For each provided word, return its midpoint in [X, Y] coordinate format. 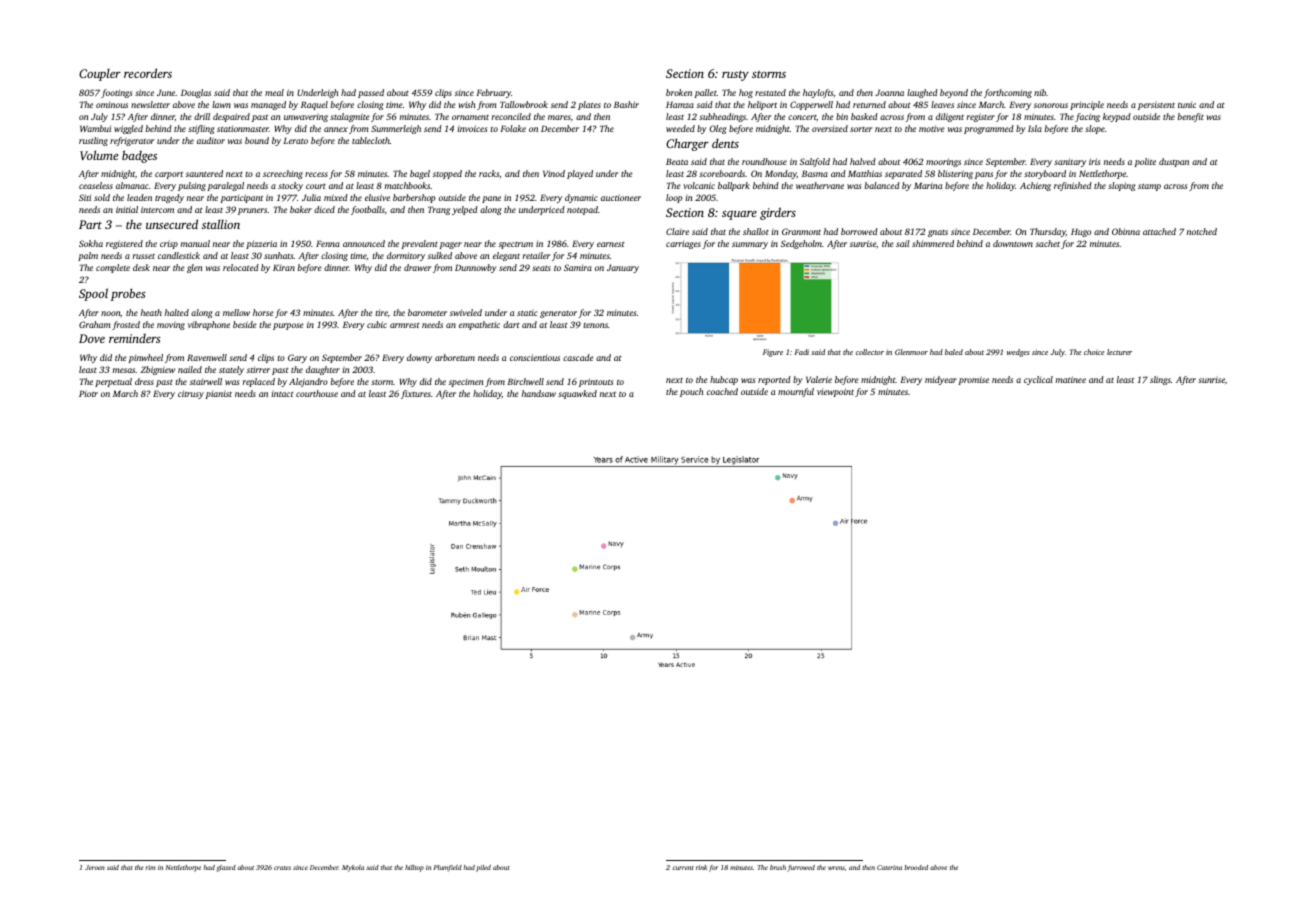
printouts [596, 382]
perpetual [113, 382]
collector [870, 352]
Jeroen [95, 867]
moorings [943, 162]
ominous [112, 104]
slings [1160, 380]
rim [150, 867]
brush [778, 867]
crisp [169, 245]
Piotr [88, 393]
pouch [691, 392]
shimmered [933, 243]
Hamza [680, 104]
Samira [578, 267]
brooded [916, 867]
